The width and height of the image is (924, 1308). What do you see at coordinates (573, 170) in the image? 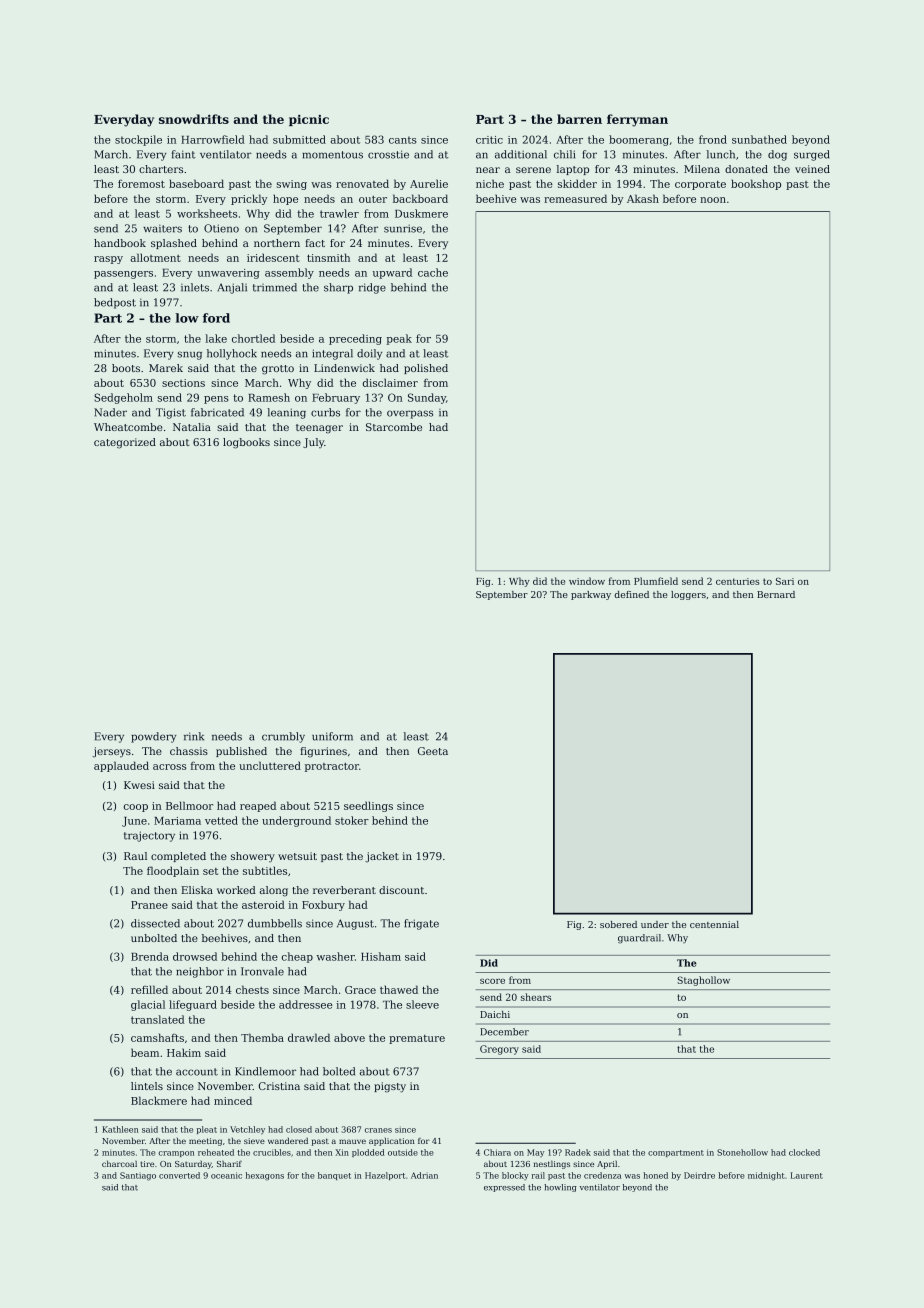
I see `laptop` at bounding box center [573, 170].
